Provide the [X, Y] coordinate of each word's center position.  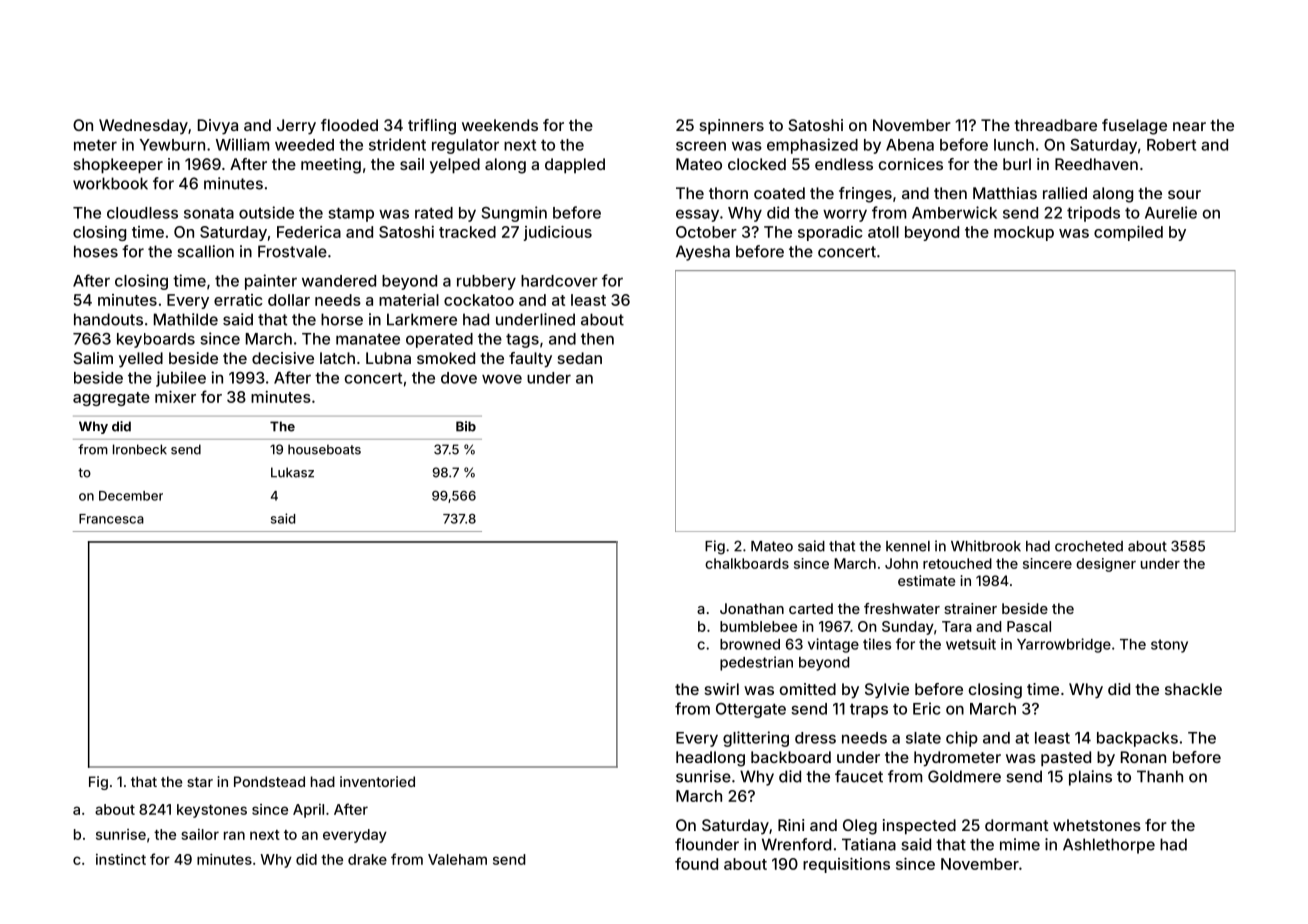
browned [750, 644]
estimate [926, 580]
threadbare [1056, 125]
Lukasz [292, 472]
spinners [732, 127]
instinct [121, 859]
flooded [349, 125]
